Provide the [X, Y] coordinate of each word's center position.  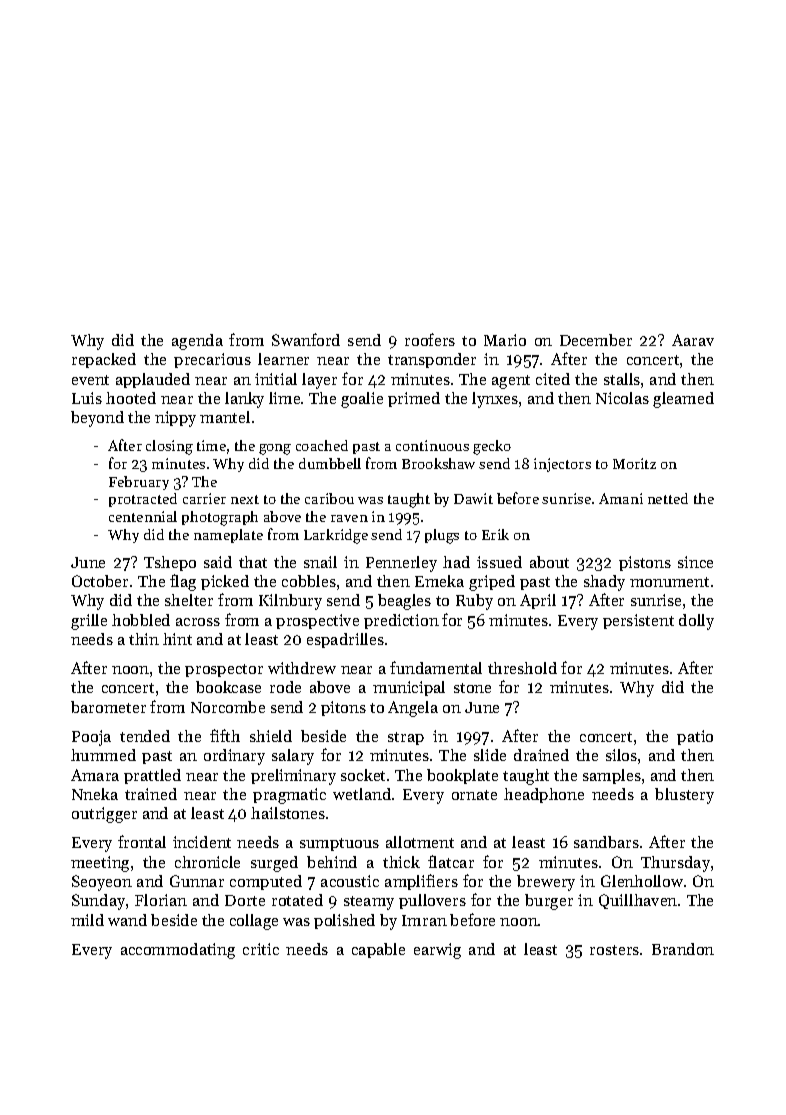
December [596, 340]
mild [87, 920]
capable [378, 950]
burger [549, 902]
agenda [197, 342]
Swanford [306, 339]
